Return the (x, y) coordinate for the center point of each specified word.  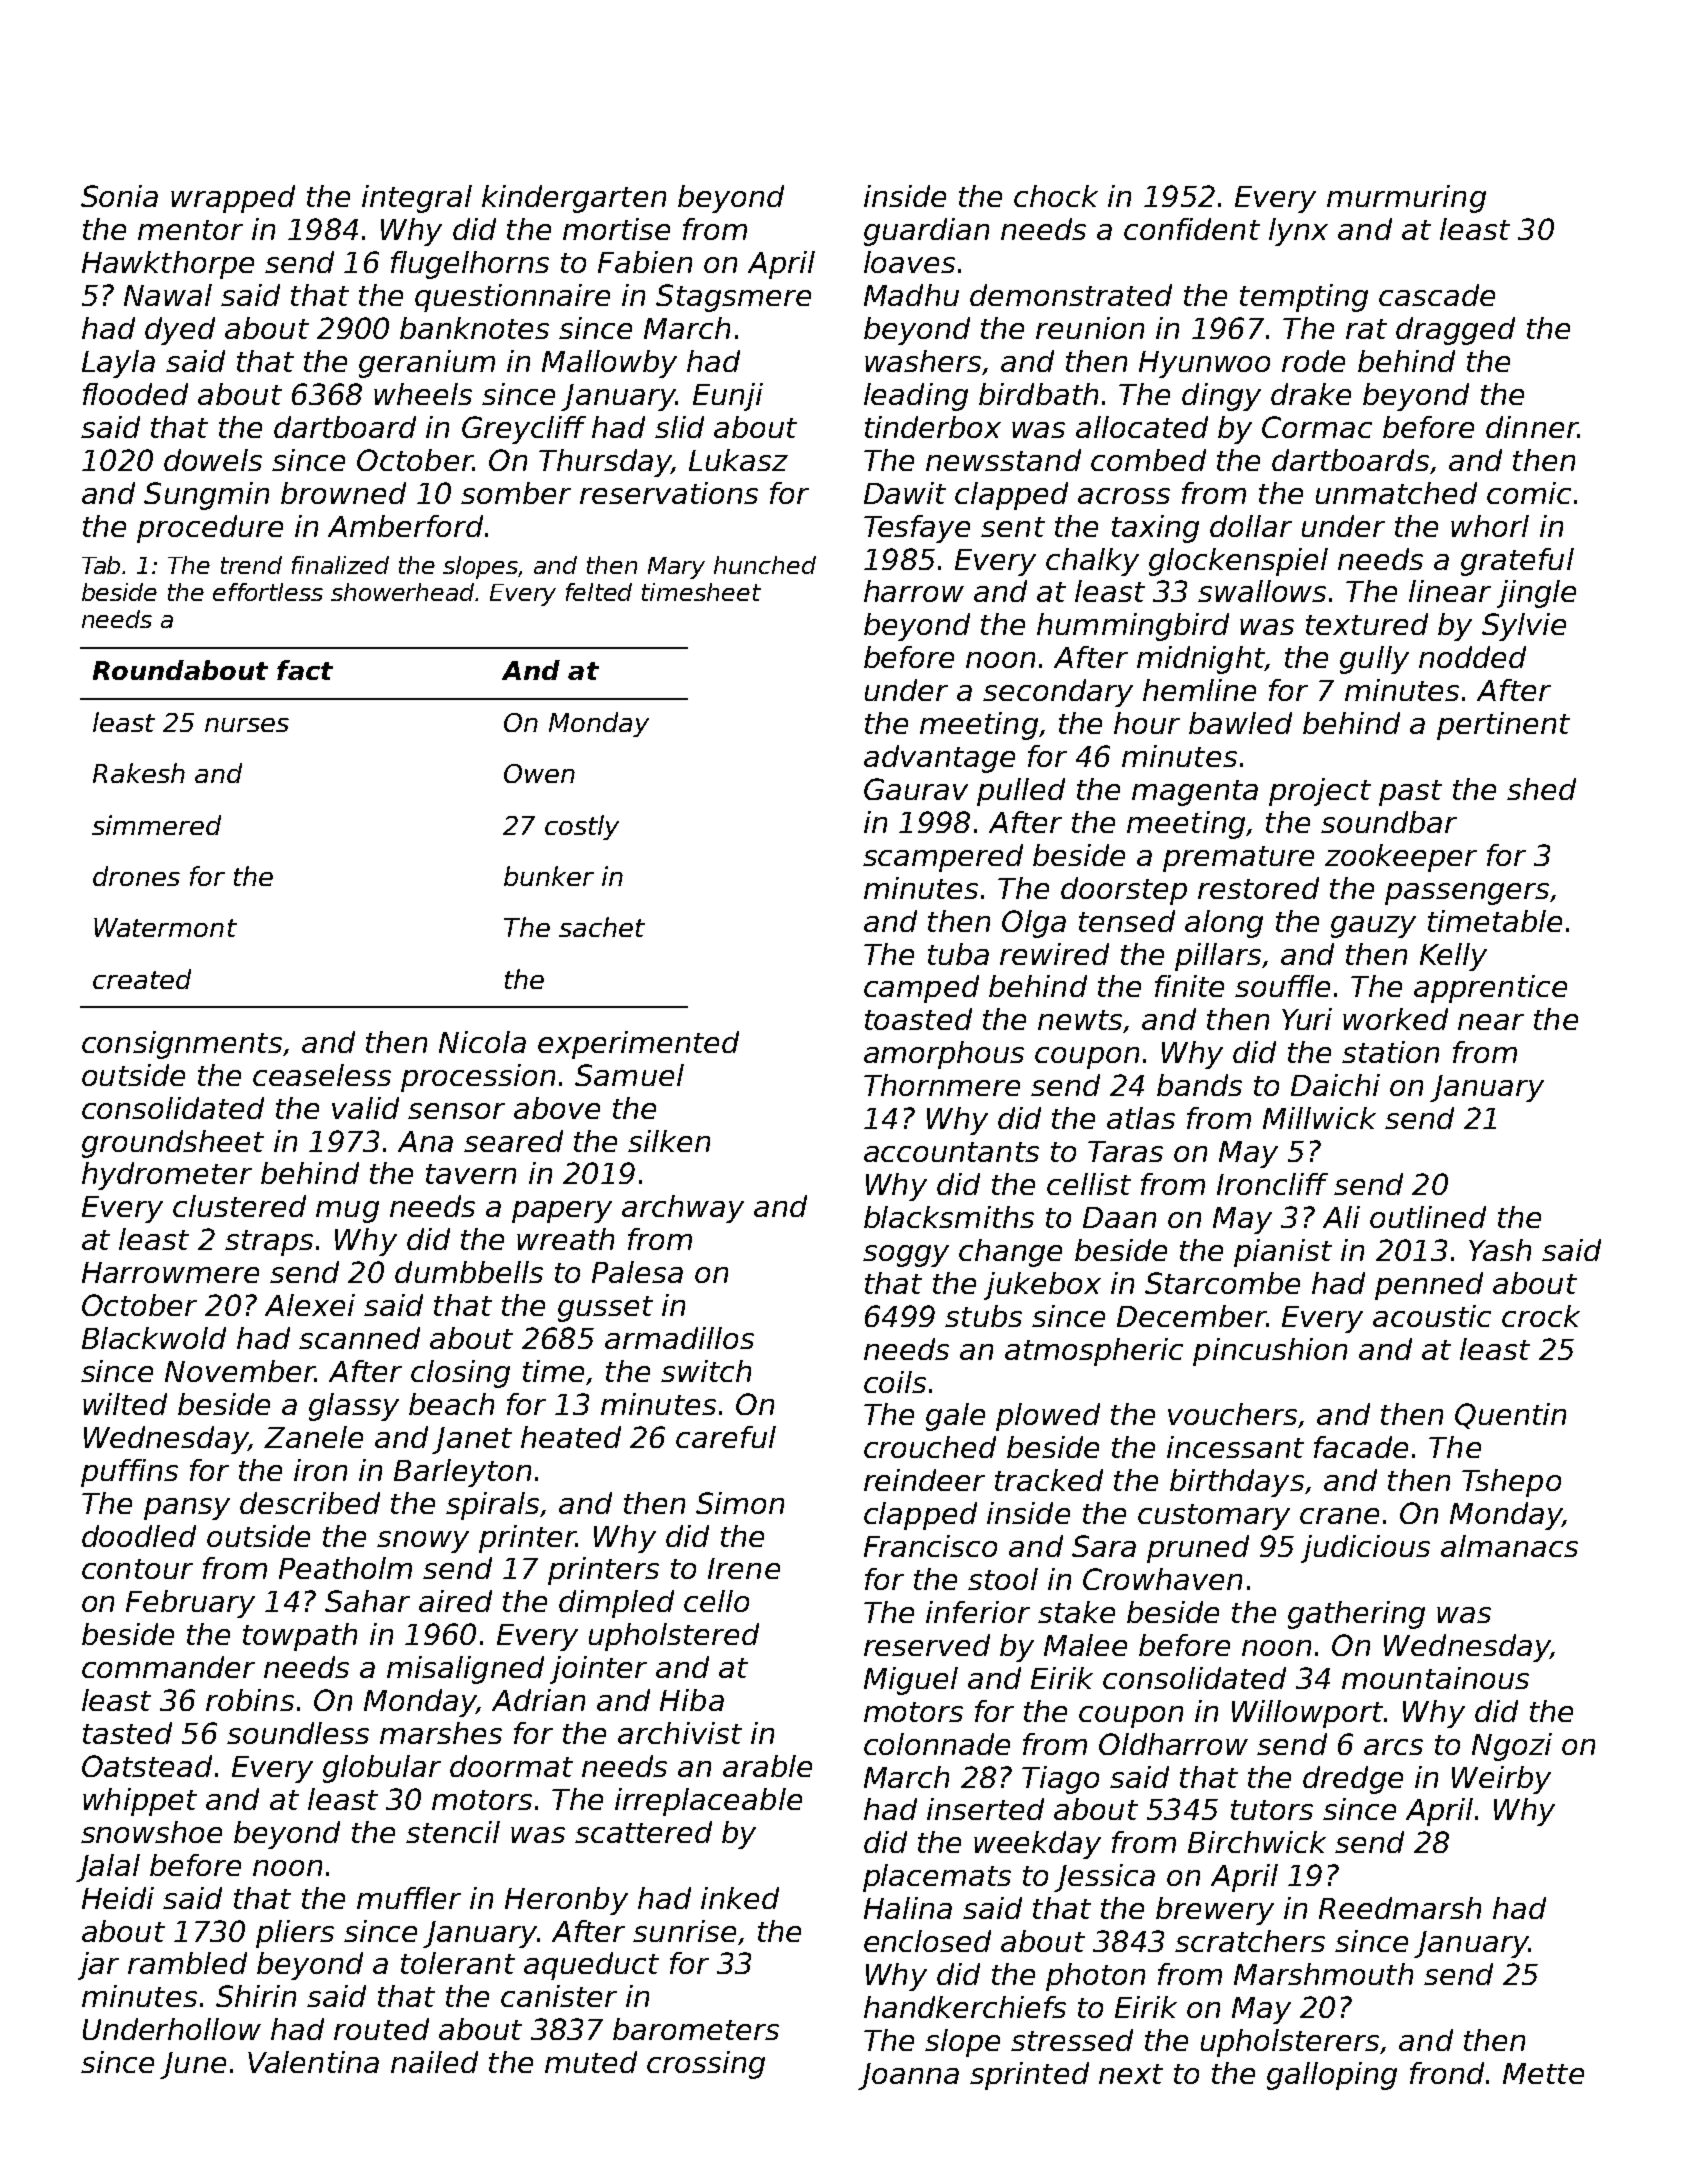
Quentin (1510, 1416)
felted (599, 592)
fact (305, 670)
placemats (937, 1878)
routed (381, 2029)
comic (1529, 493)
